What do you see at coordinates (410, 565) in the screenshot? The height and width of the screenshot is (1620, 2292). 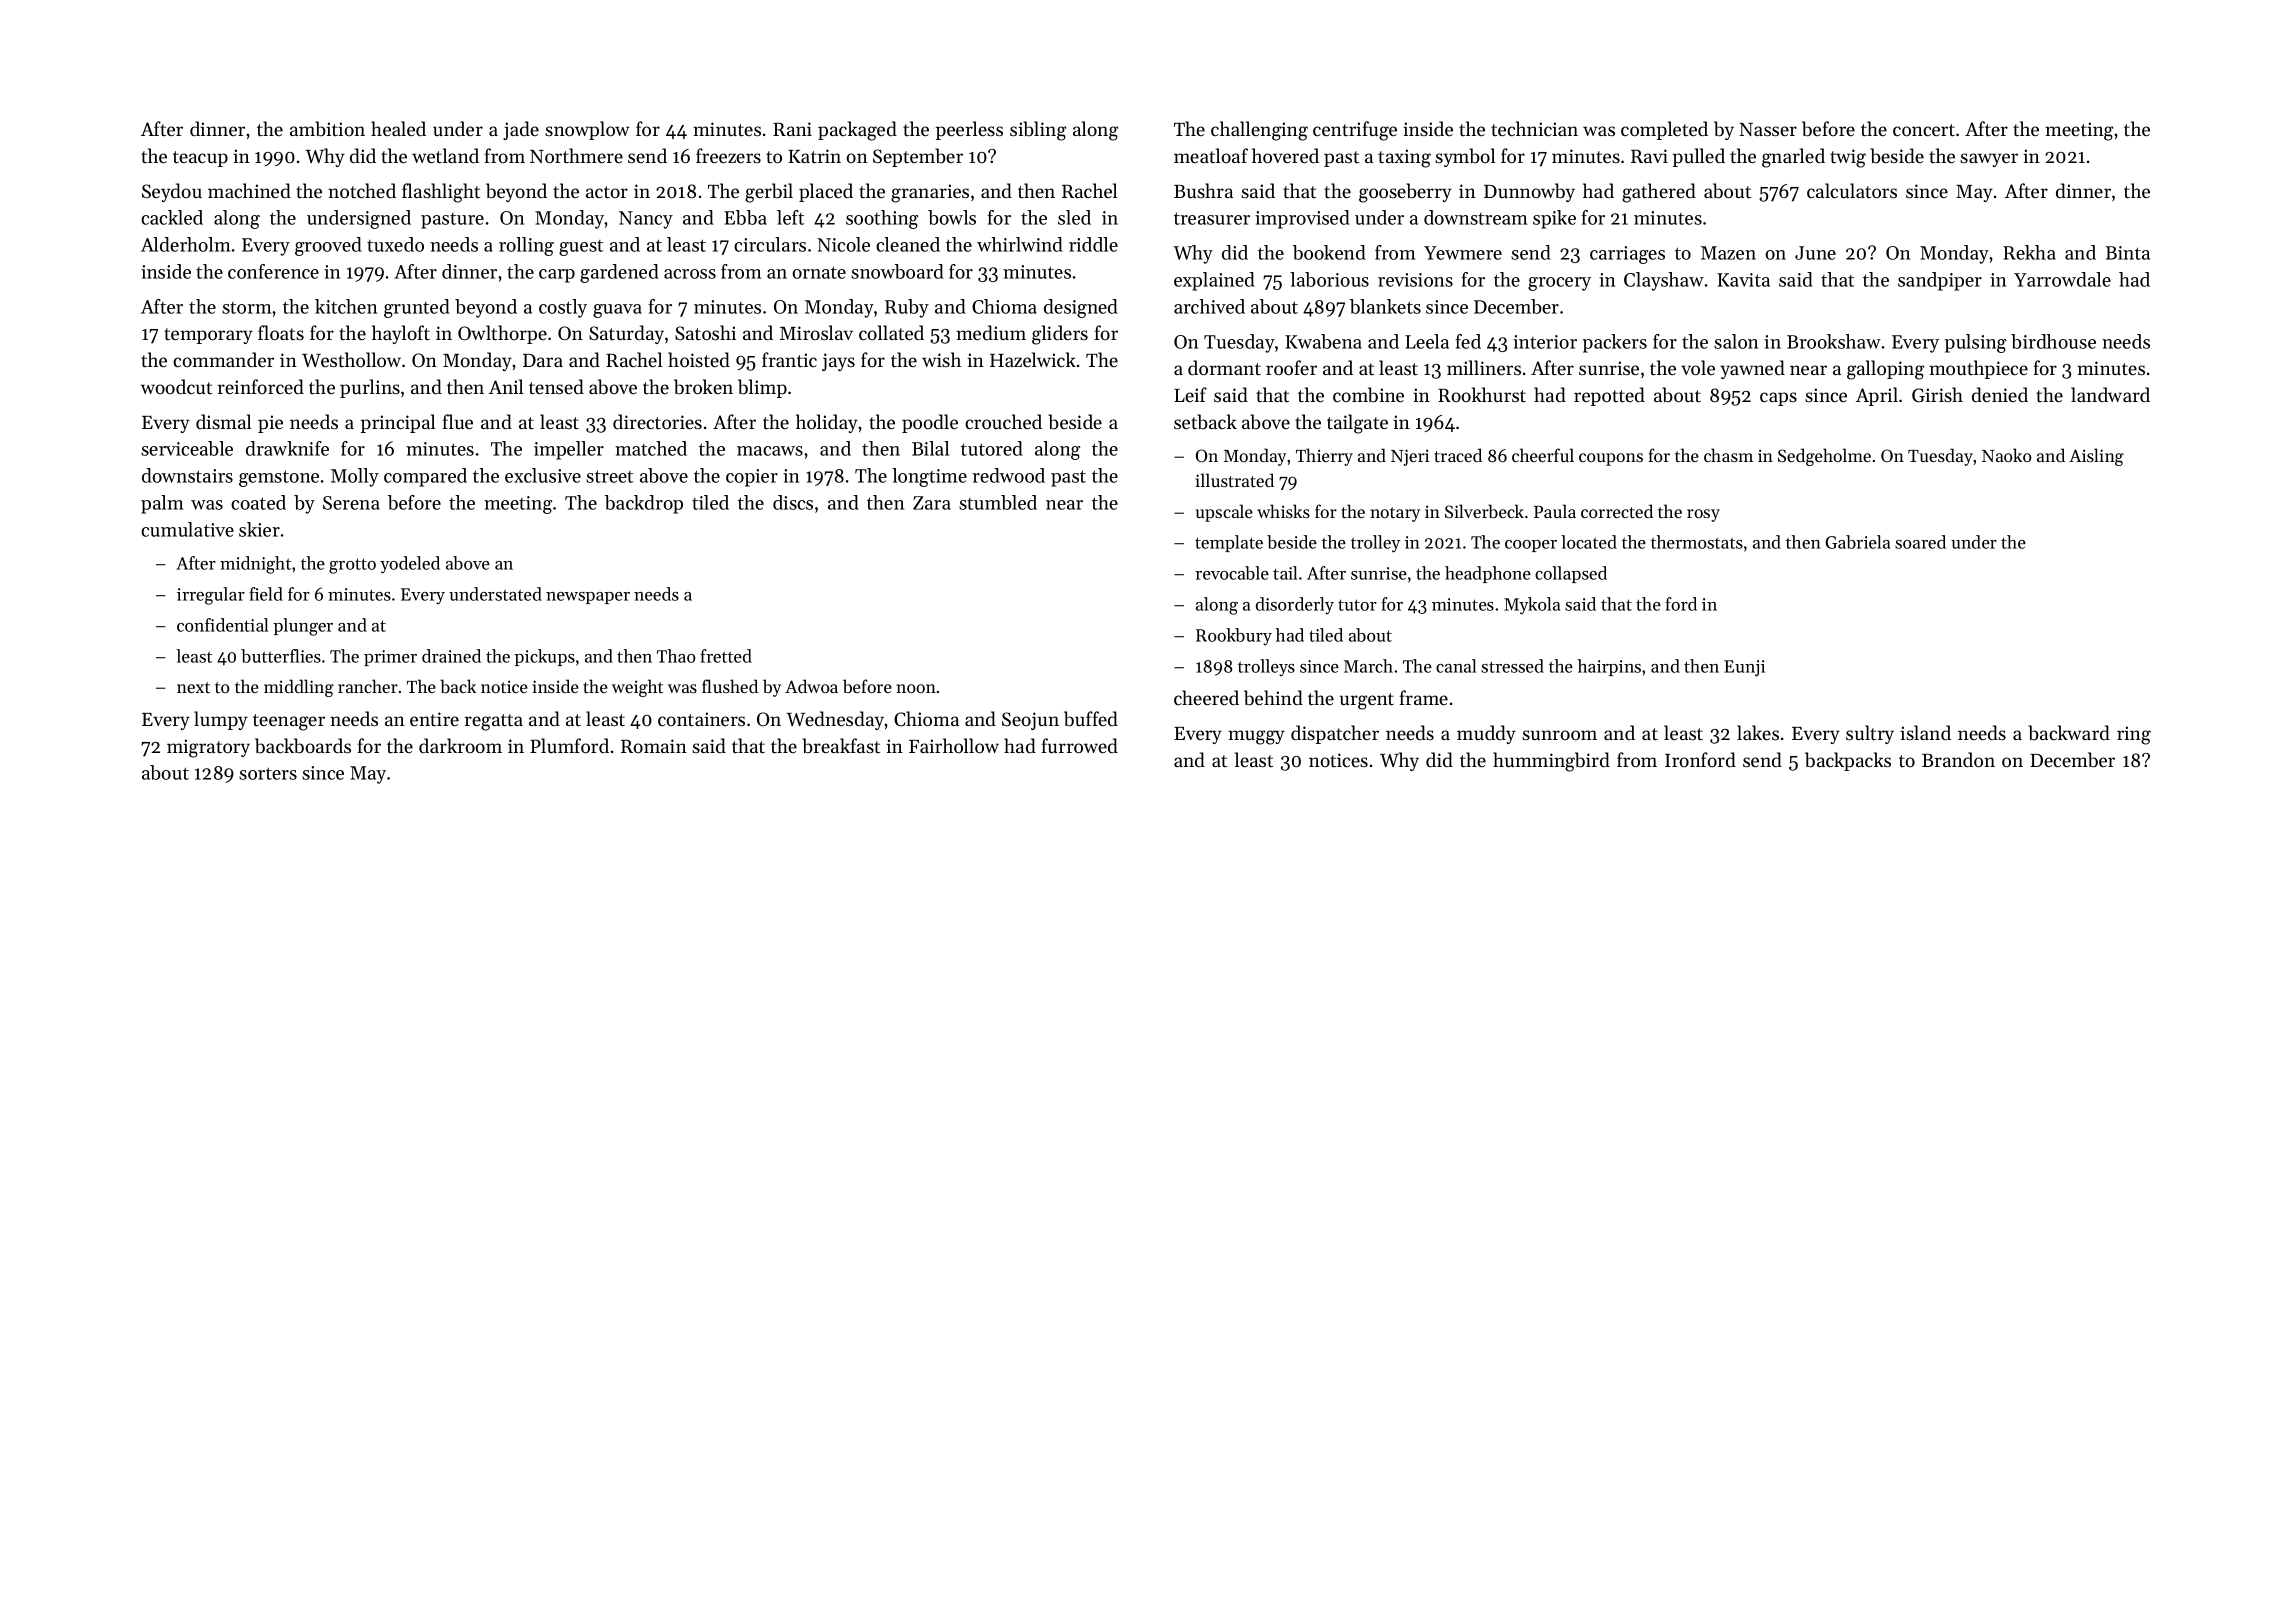 I see `yodeled` at bounding box center [410, 565].
